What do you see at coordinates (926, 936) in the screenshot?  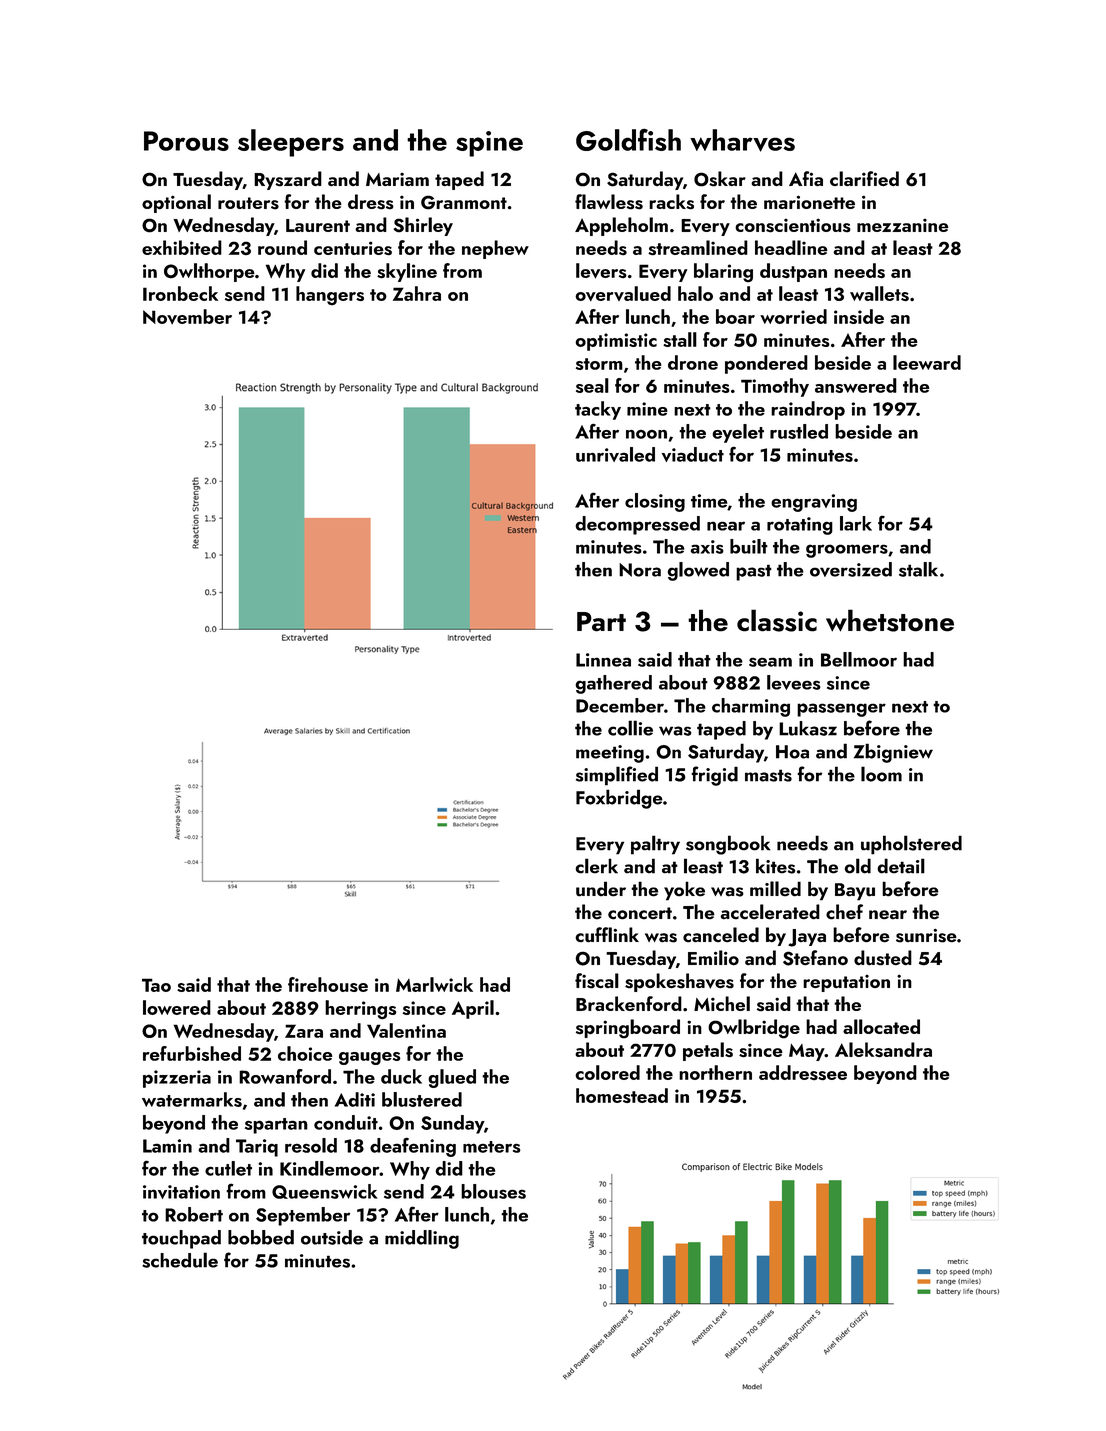 I see `sunrise` at bounding box center [926, 936].
